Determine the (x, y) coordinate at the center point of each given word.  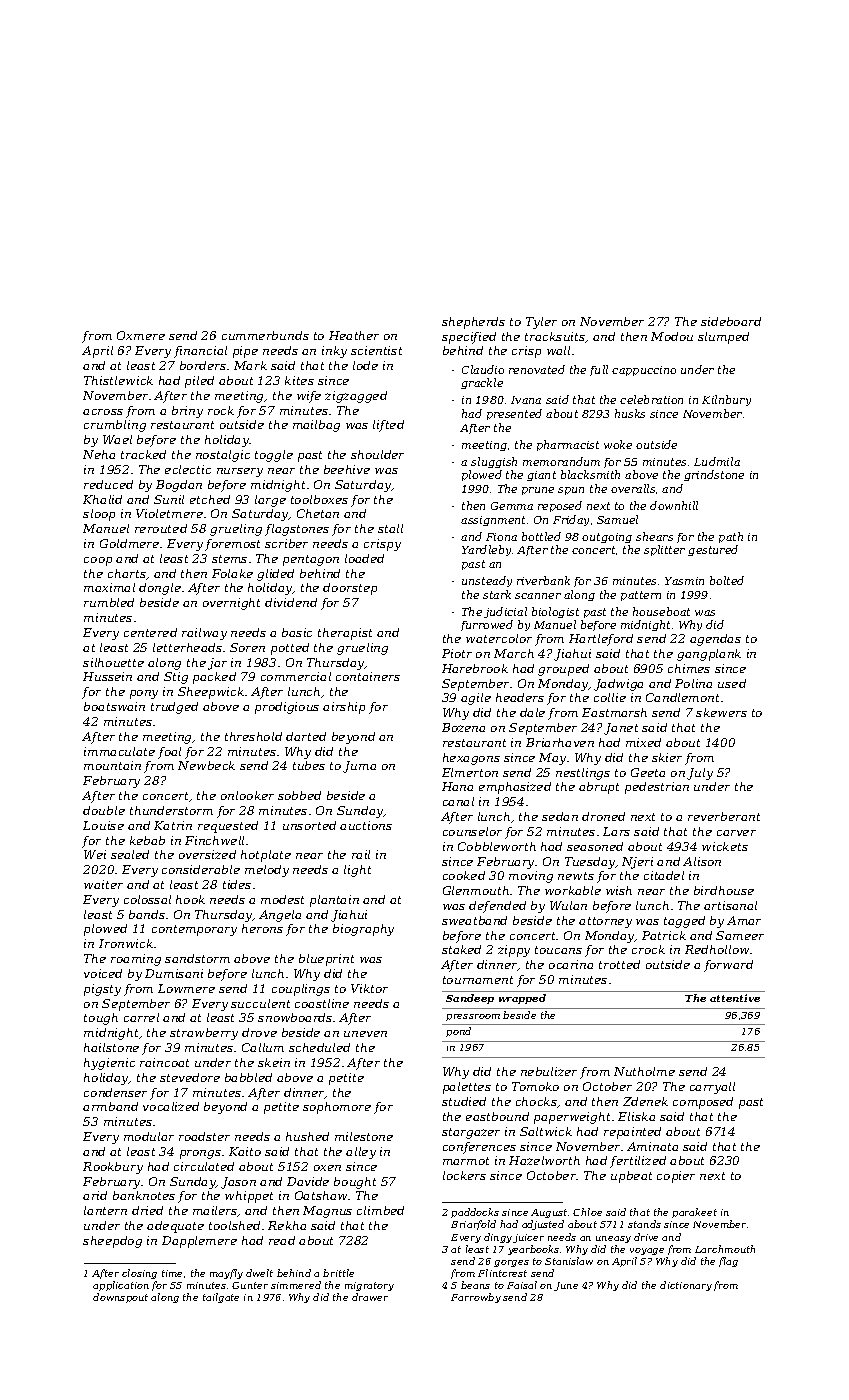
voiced (103, 973)
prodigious (287, 708)
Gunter (250, 1285)
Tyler (541, 323)
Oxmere (141, 335)
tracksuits (555, 337)
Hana (457, 786)
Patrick (664, 935)
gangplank (709, 655)
